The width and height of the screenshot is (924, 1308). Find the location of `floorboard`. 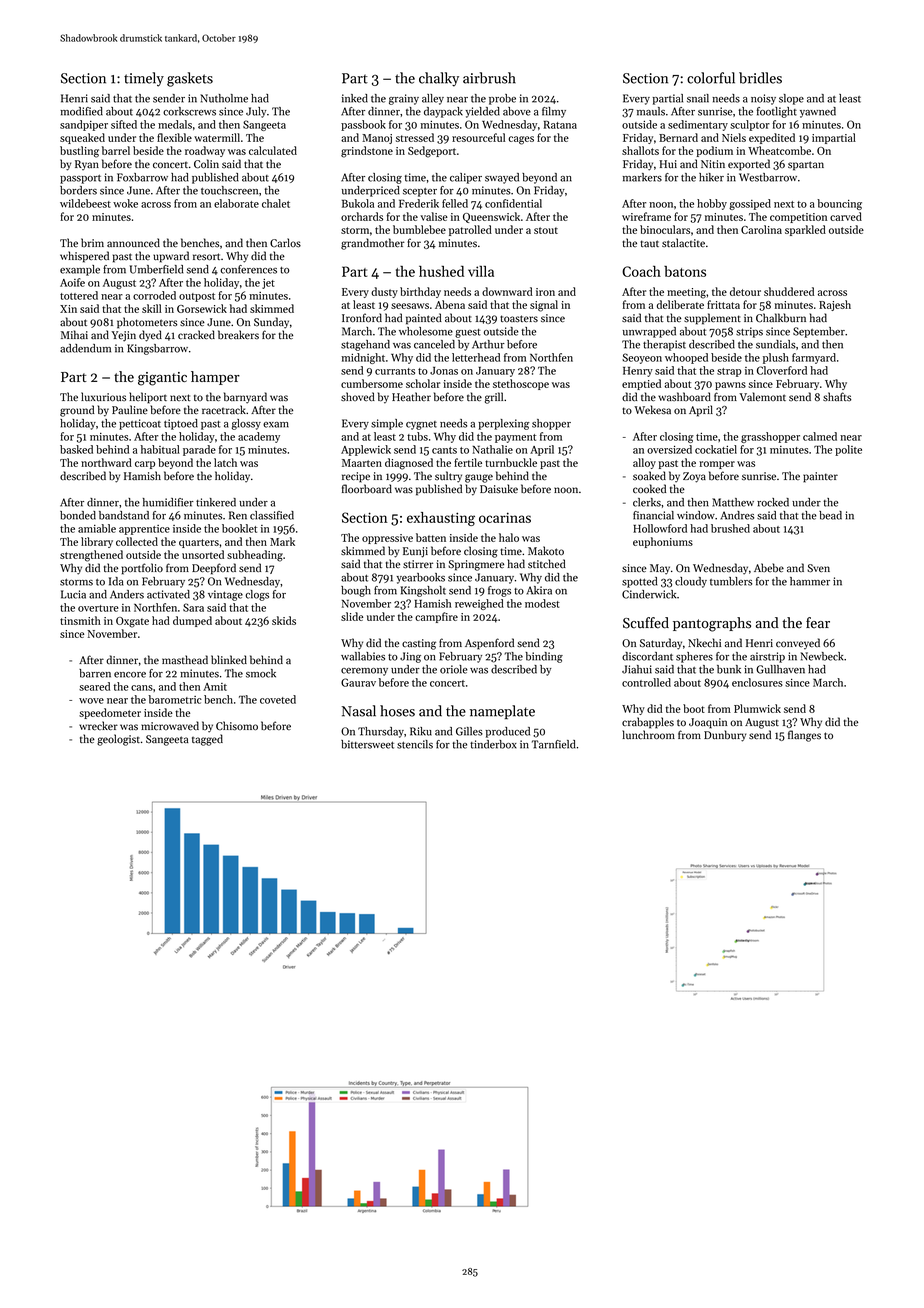

floorboard is located at coordinates (367, 489).
